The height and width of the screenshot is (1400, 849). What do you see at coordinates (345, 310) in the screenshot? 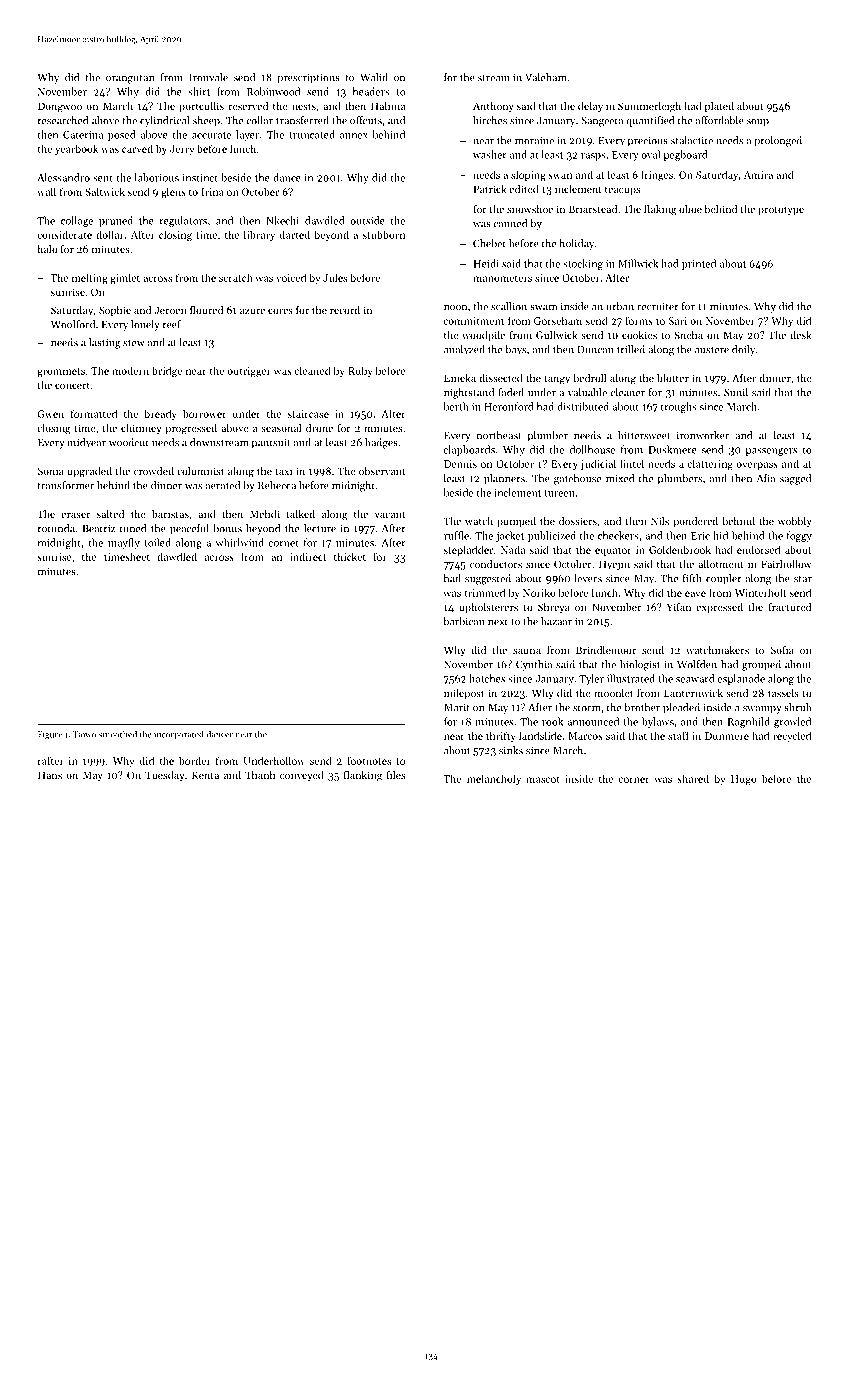
I see `record` at bounding box center [345, 310].
